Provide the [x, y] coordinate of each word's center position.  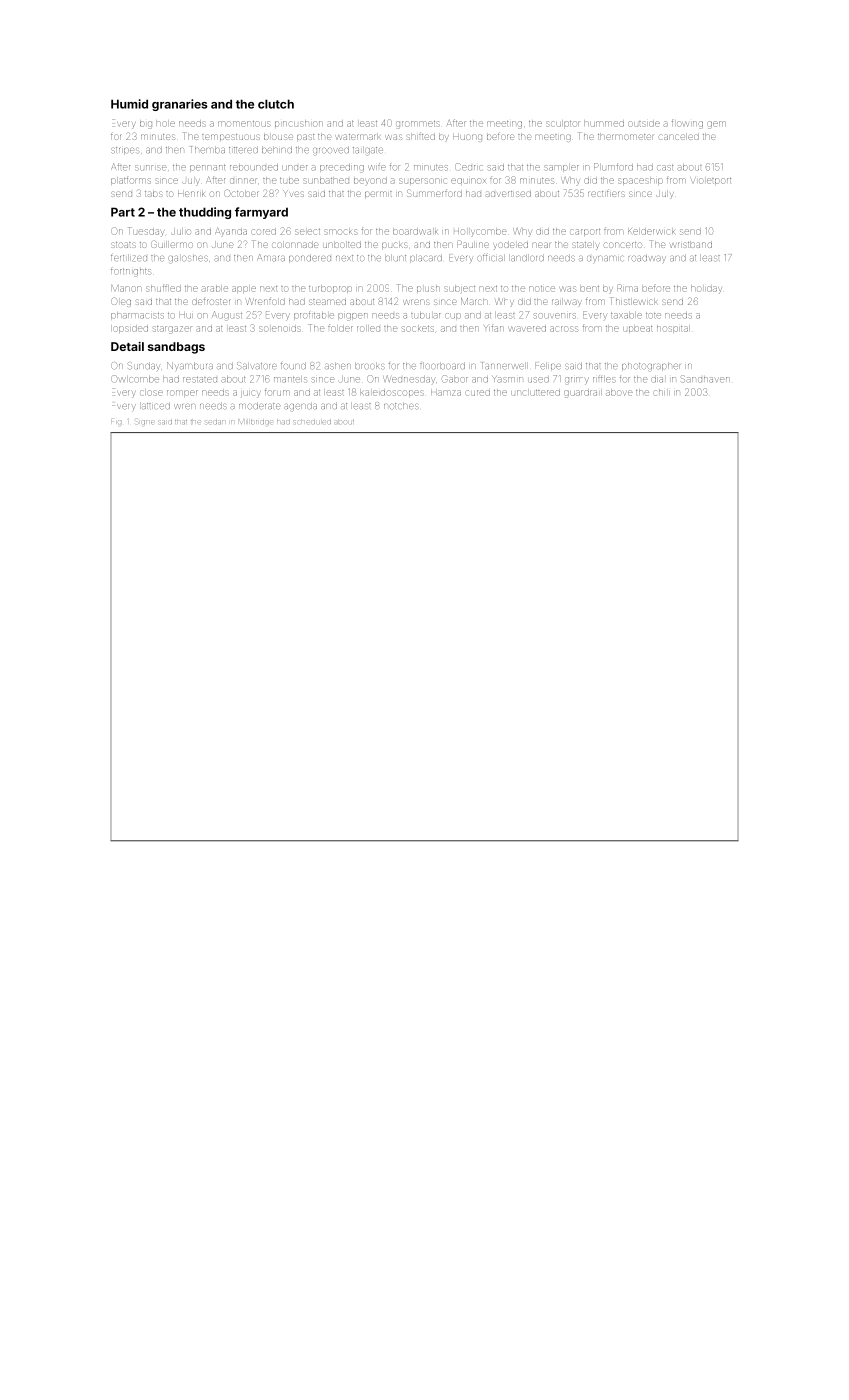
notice [542, 289]
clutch [276, 104]
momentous [244, 124]
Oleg [121, 302]
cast [665, 168]
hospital [672, 329]
